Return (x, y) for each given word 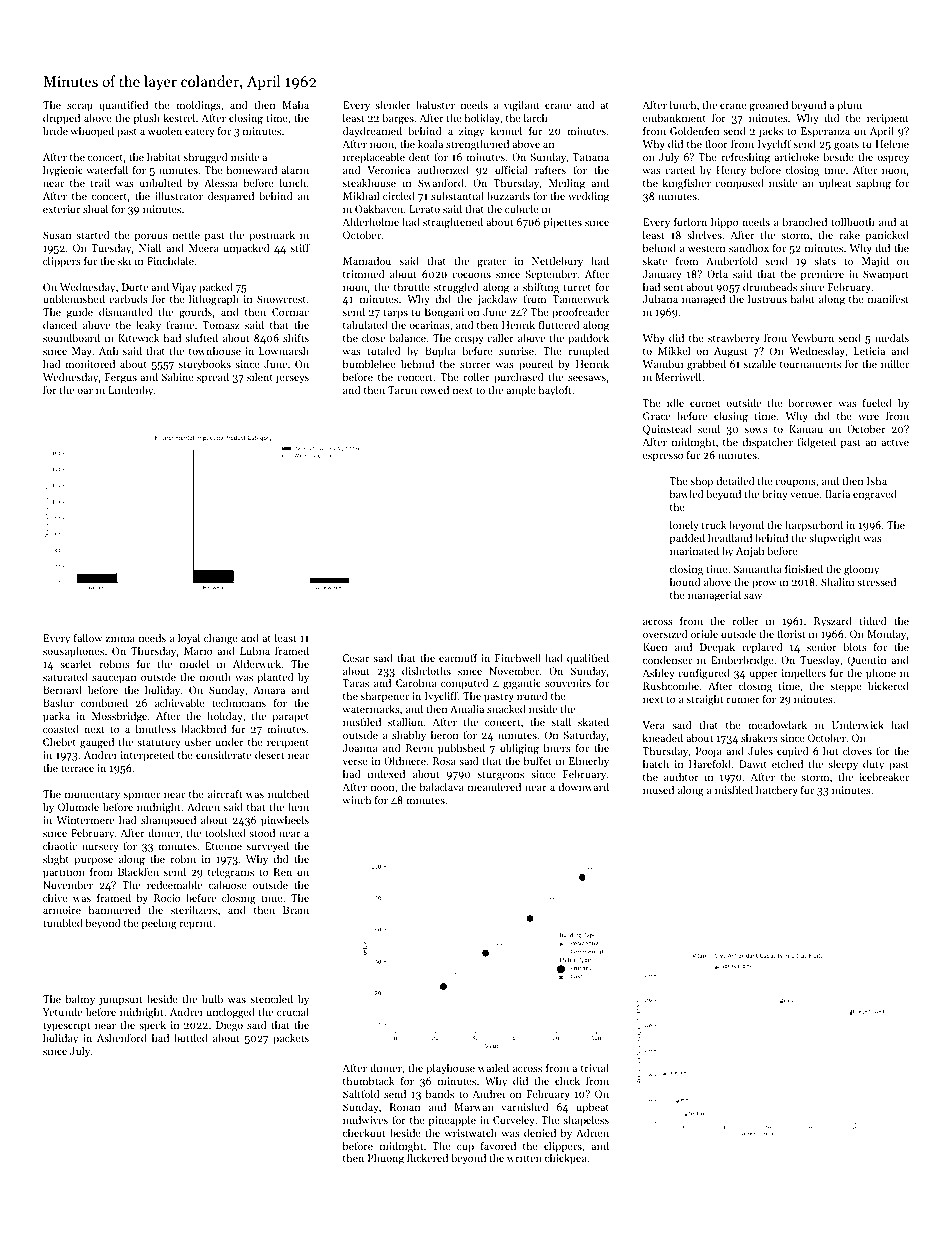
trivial (595, 1067)
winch (357, 799)
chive (55, 897)
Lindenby (130, 391)
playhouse (451, 1069)
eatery (199, 133)
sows (756, 430)
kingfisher (687, 184)
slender (393, 104)
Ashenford (122, 1037)
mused (658, 789)
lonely (684, 526)
